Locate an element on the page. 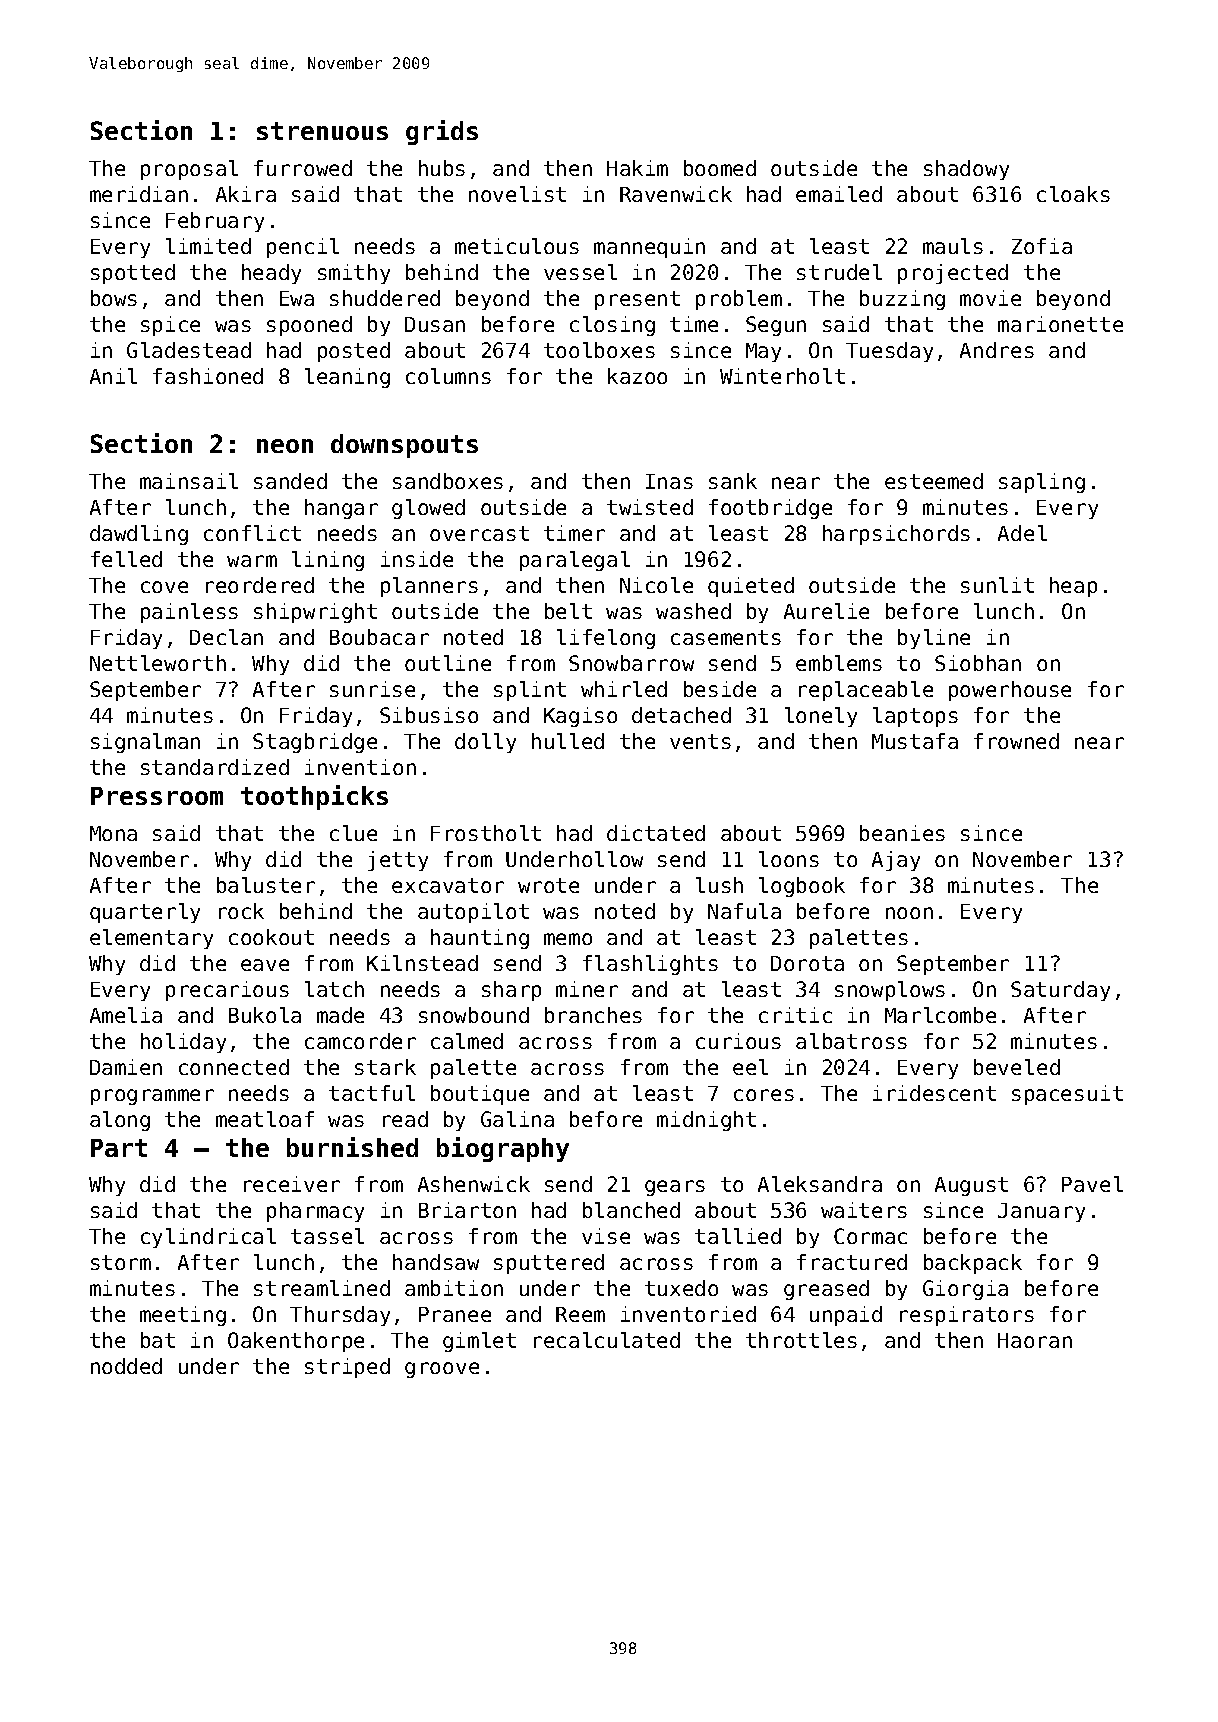 Image resolution: width=1218 pixels, height=1722 pixels. grids is located at coordinates (442, 132).
